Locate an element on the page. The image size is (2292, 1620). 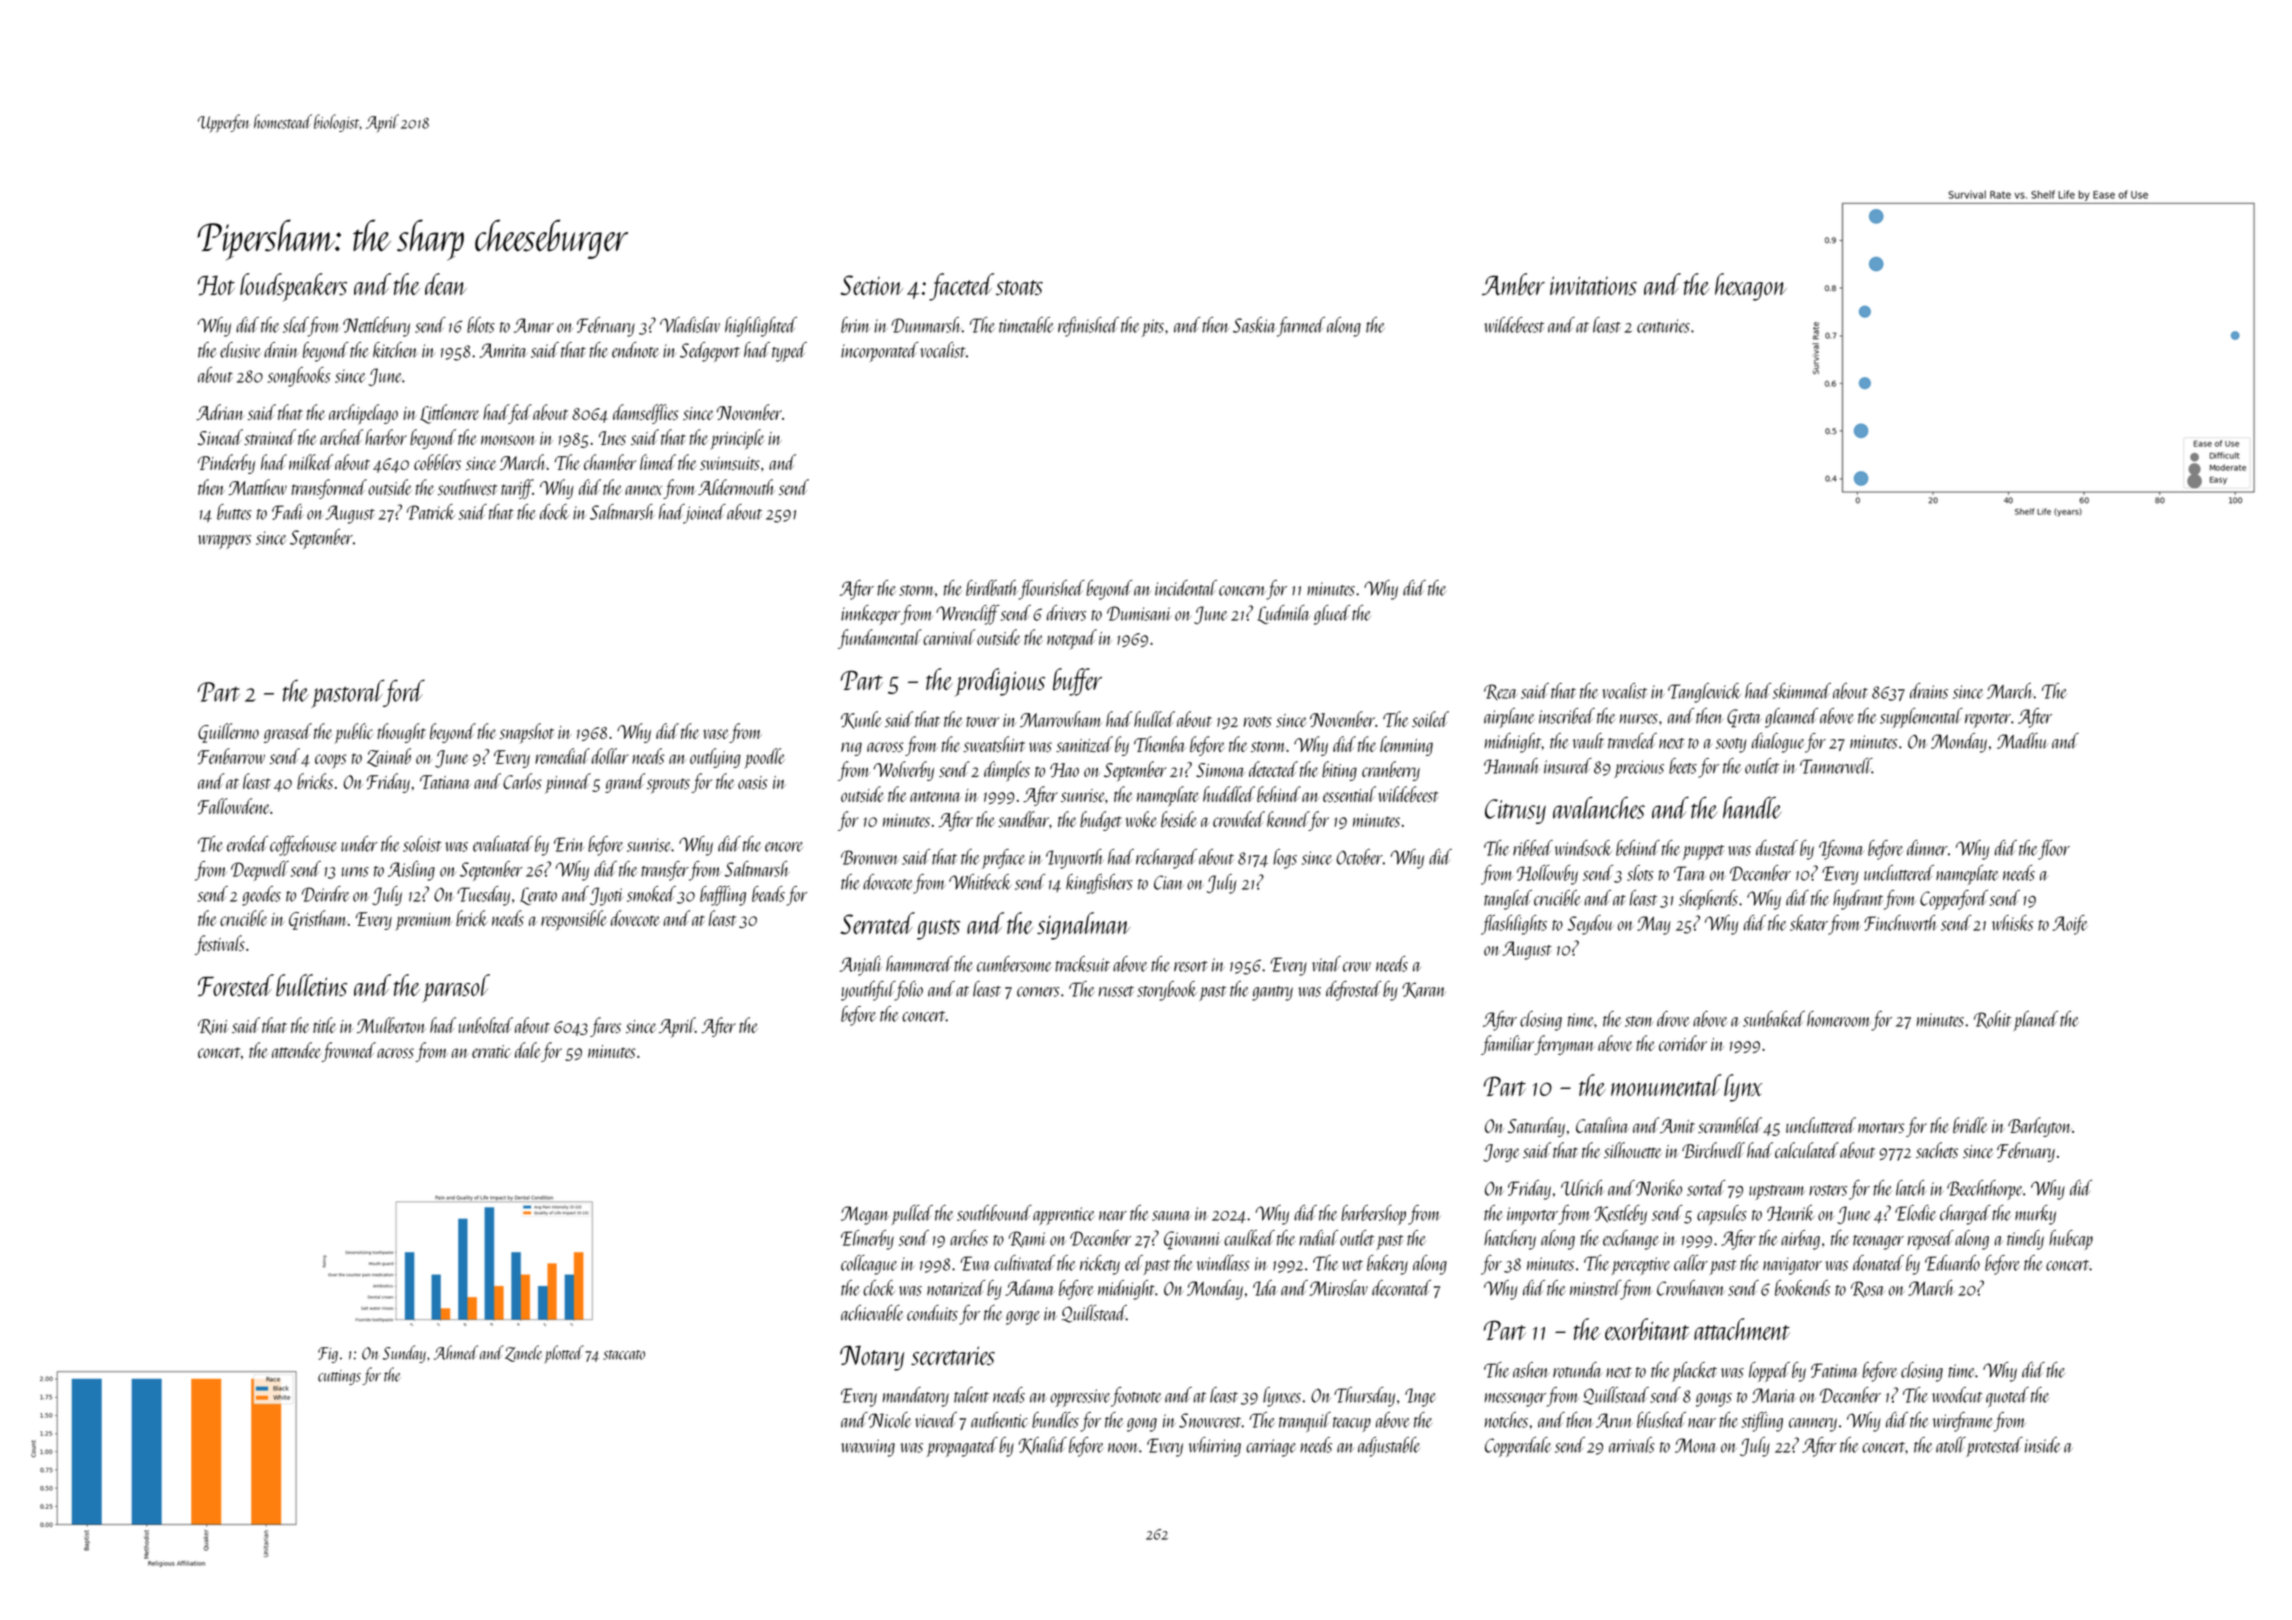
birdbath is located at coordinates (992, 588).
